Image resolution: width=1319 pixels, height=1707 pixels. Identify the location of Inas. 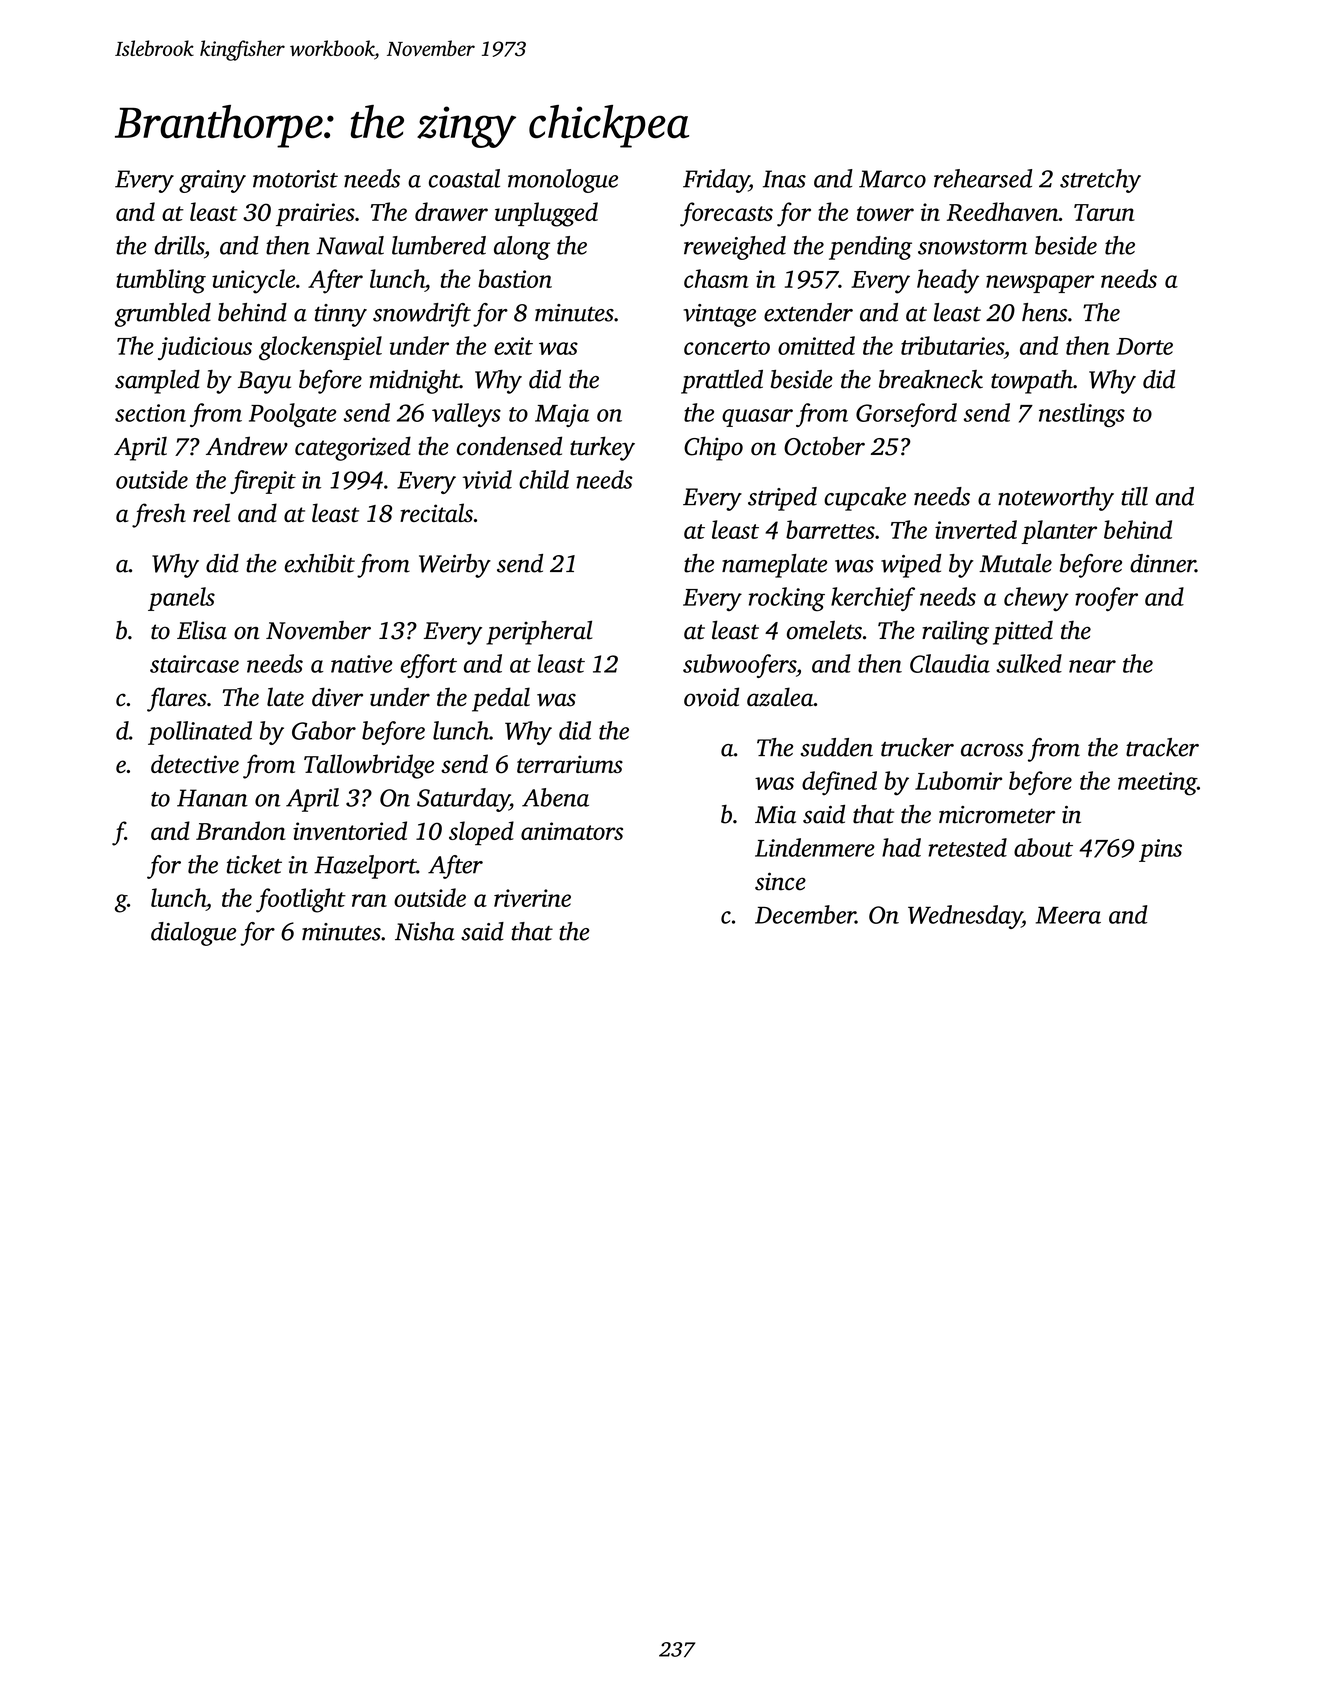
(784, 179).
